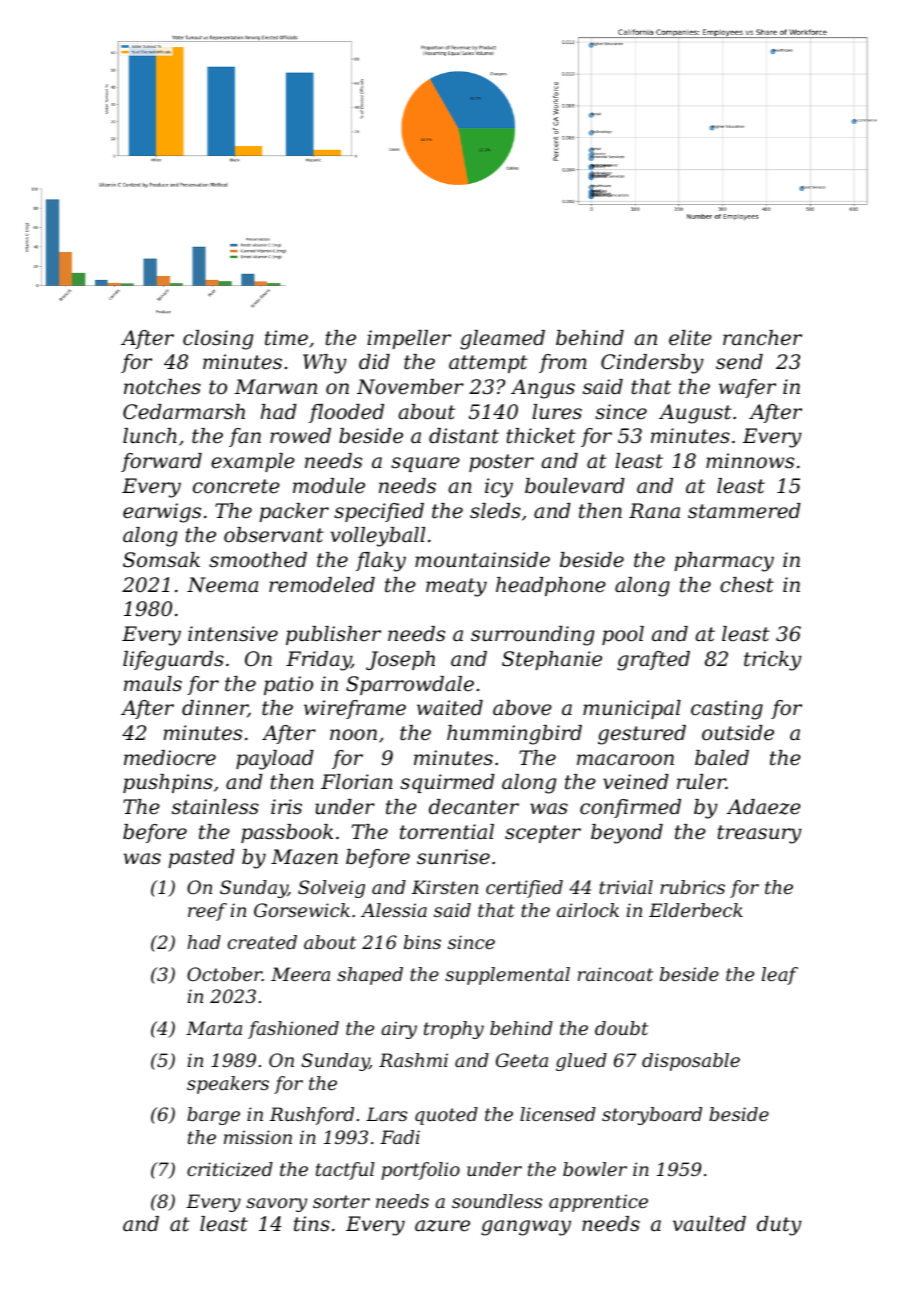 Image resolution: width=924 pixels, height=1314 pixels. Describe the element at coordinates (744, 511) in the screenshot. I see `stammered` at that location.
